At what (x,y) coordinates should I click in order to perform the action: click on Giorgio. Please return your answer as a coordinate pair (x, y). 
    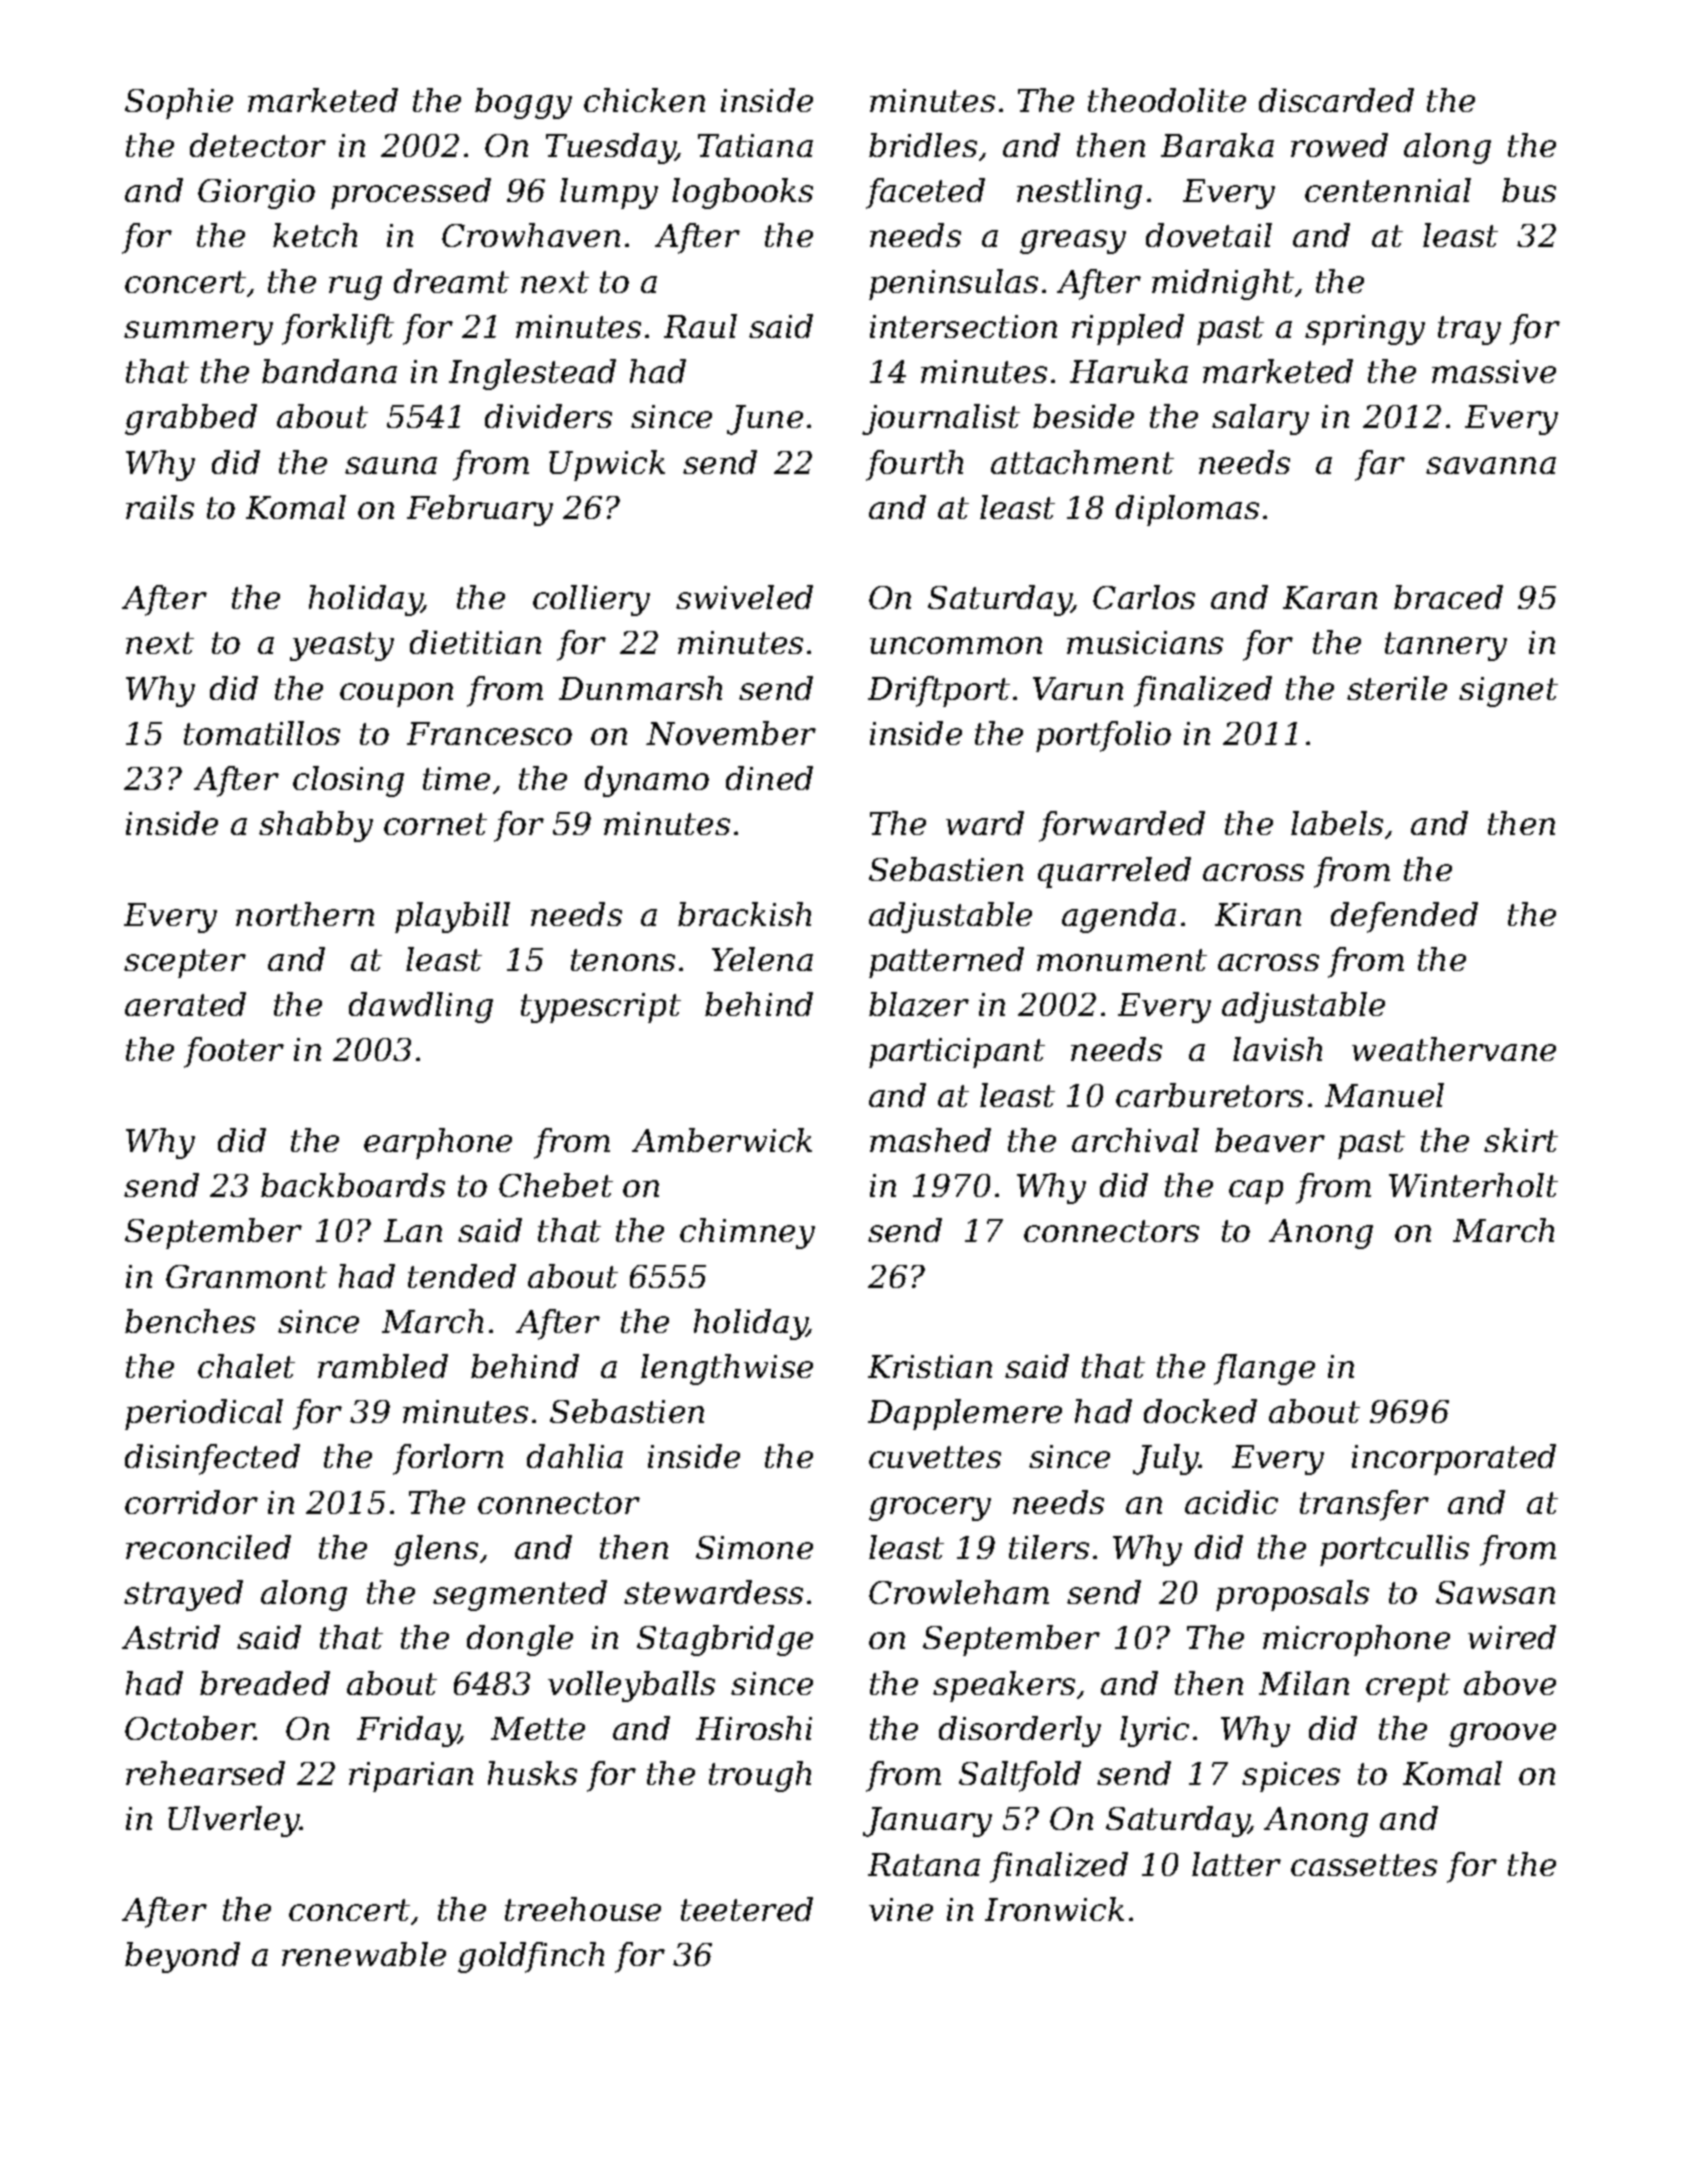
    Looking at the image, I should click on (256, 194).
